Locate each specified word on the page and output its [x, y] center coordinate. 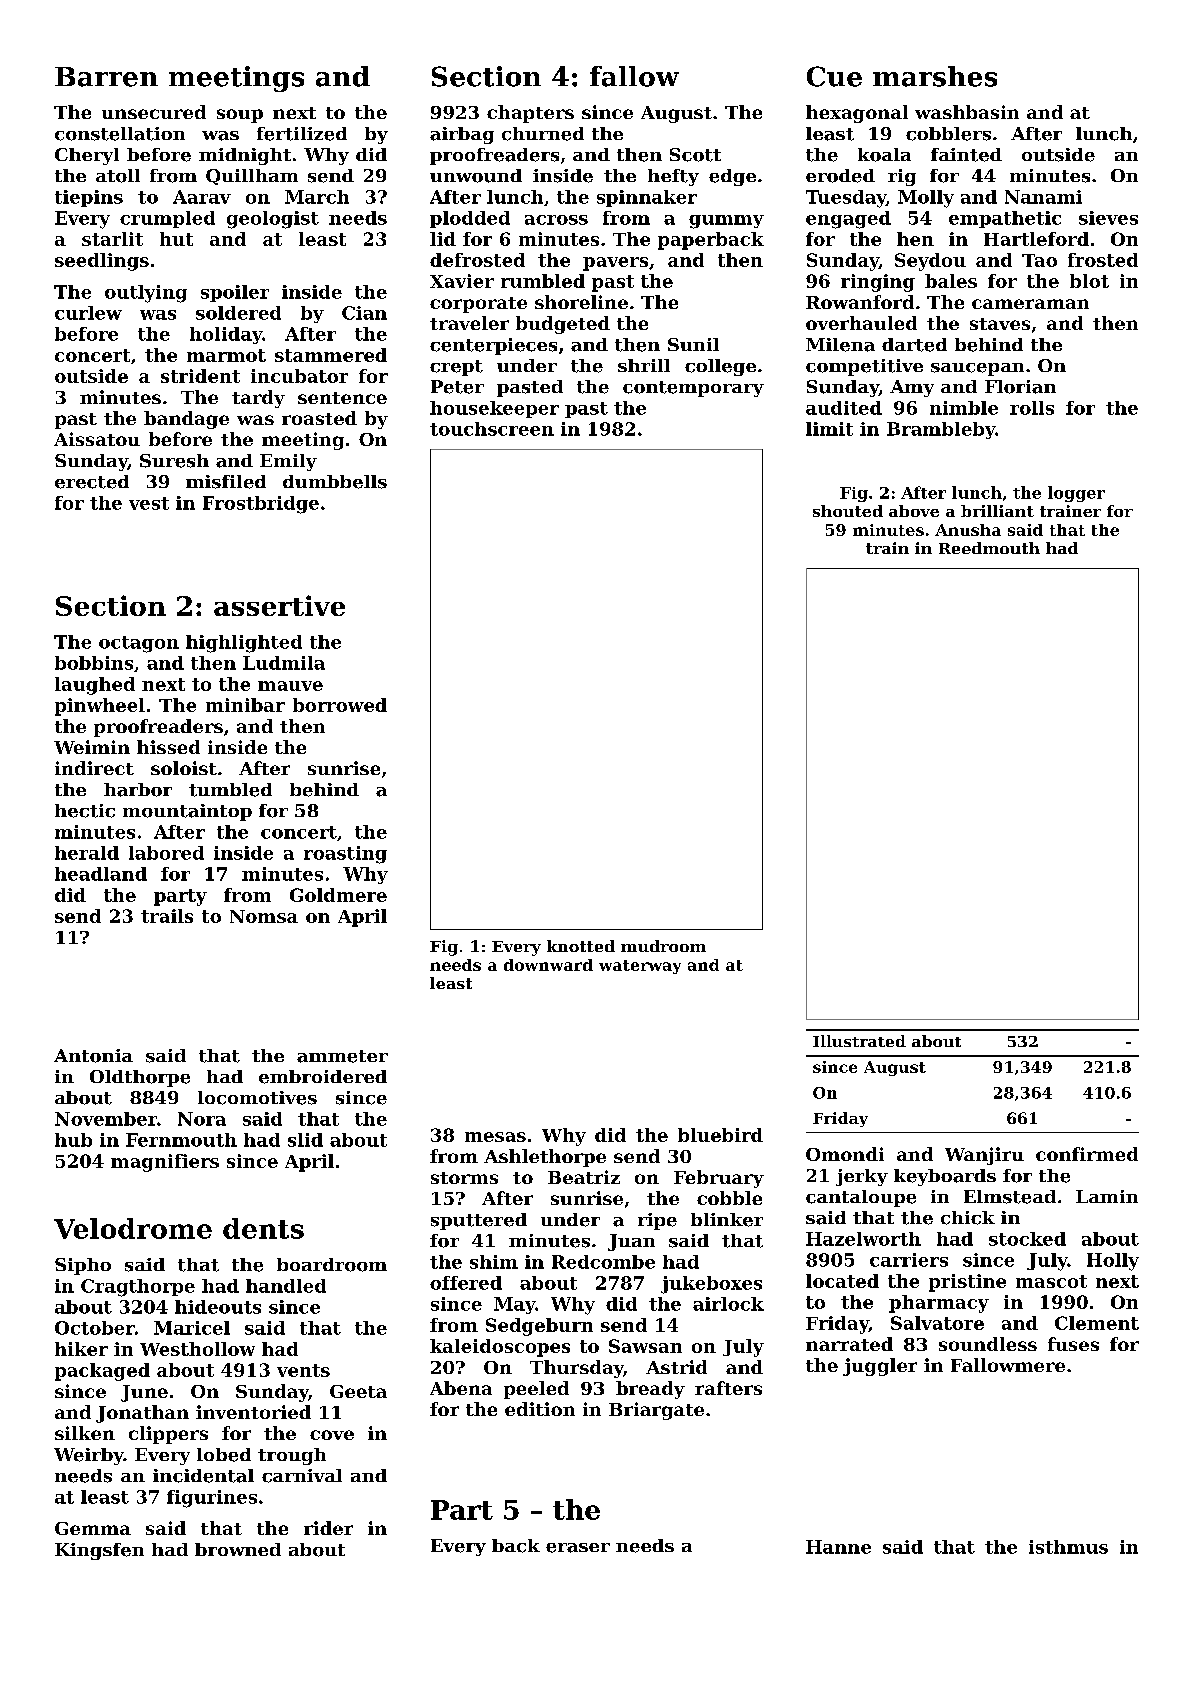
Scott [695, 155]
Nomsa [264, 916]
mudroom [663, 946]
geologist [273, 220]
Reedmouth [989, 548]
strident [200, 376]
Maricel [192, 1328]
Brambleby [941, 430]
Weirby [89, 1456]
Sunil [693, 344]
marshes [935, 76]
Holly [1113, 1262]
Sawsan [645, 1346]
